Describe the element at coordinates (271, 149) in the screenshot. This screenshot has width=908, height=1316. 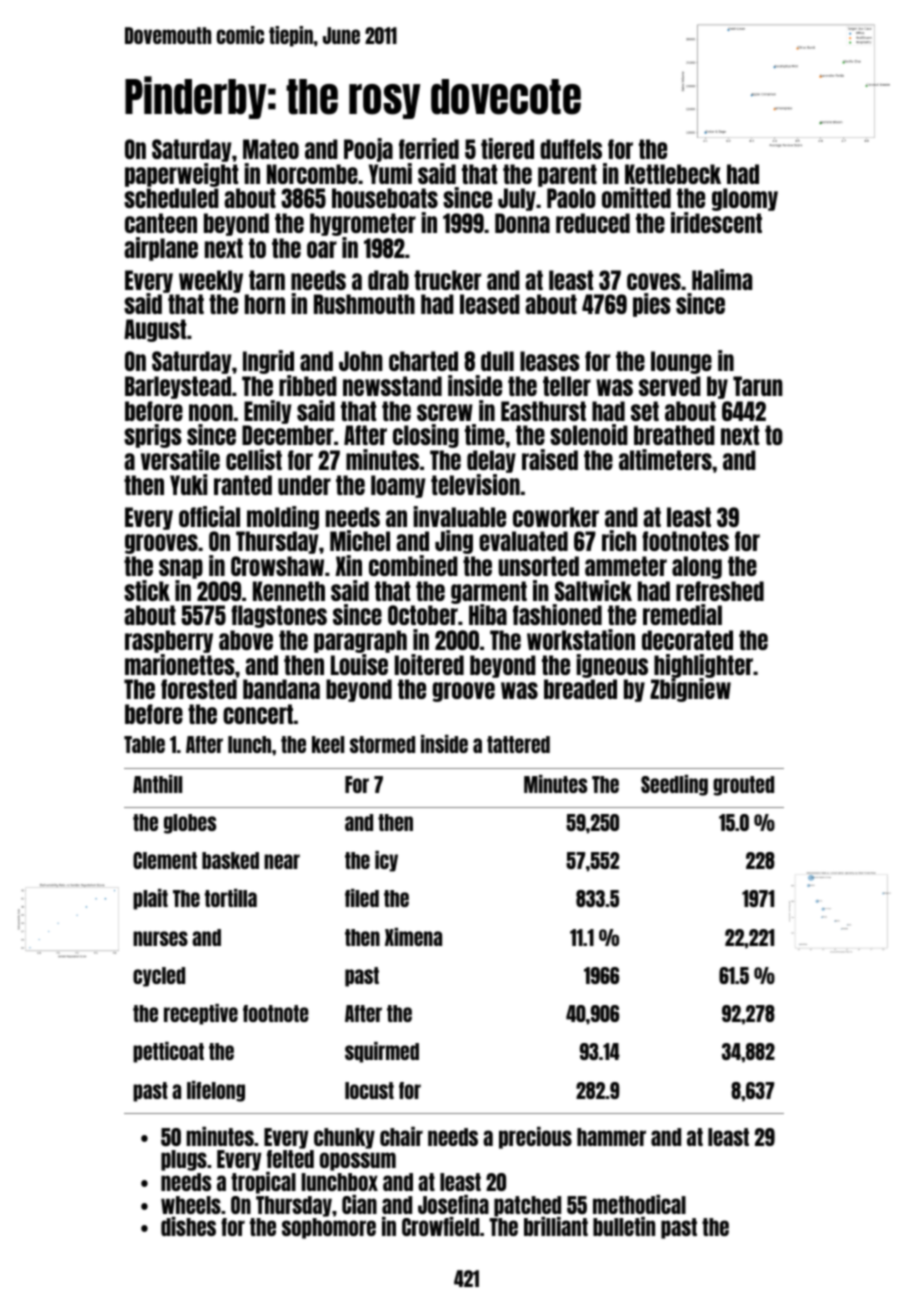
I see `Mateo` at that location.
